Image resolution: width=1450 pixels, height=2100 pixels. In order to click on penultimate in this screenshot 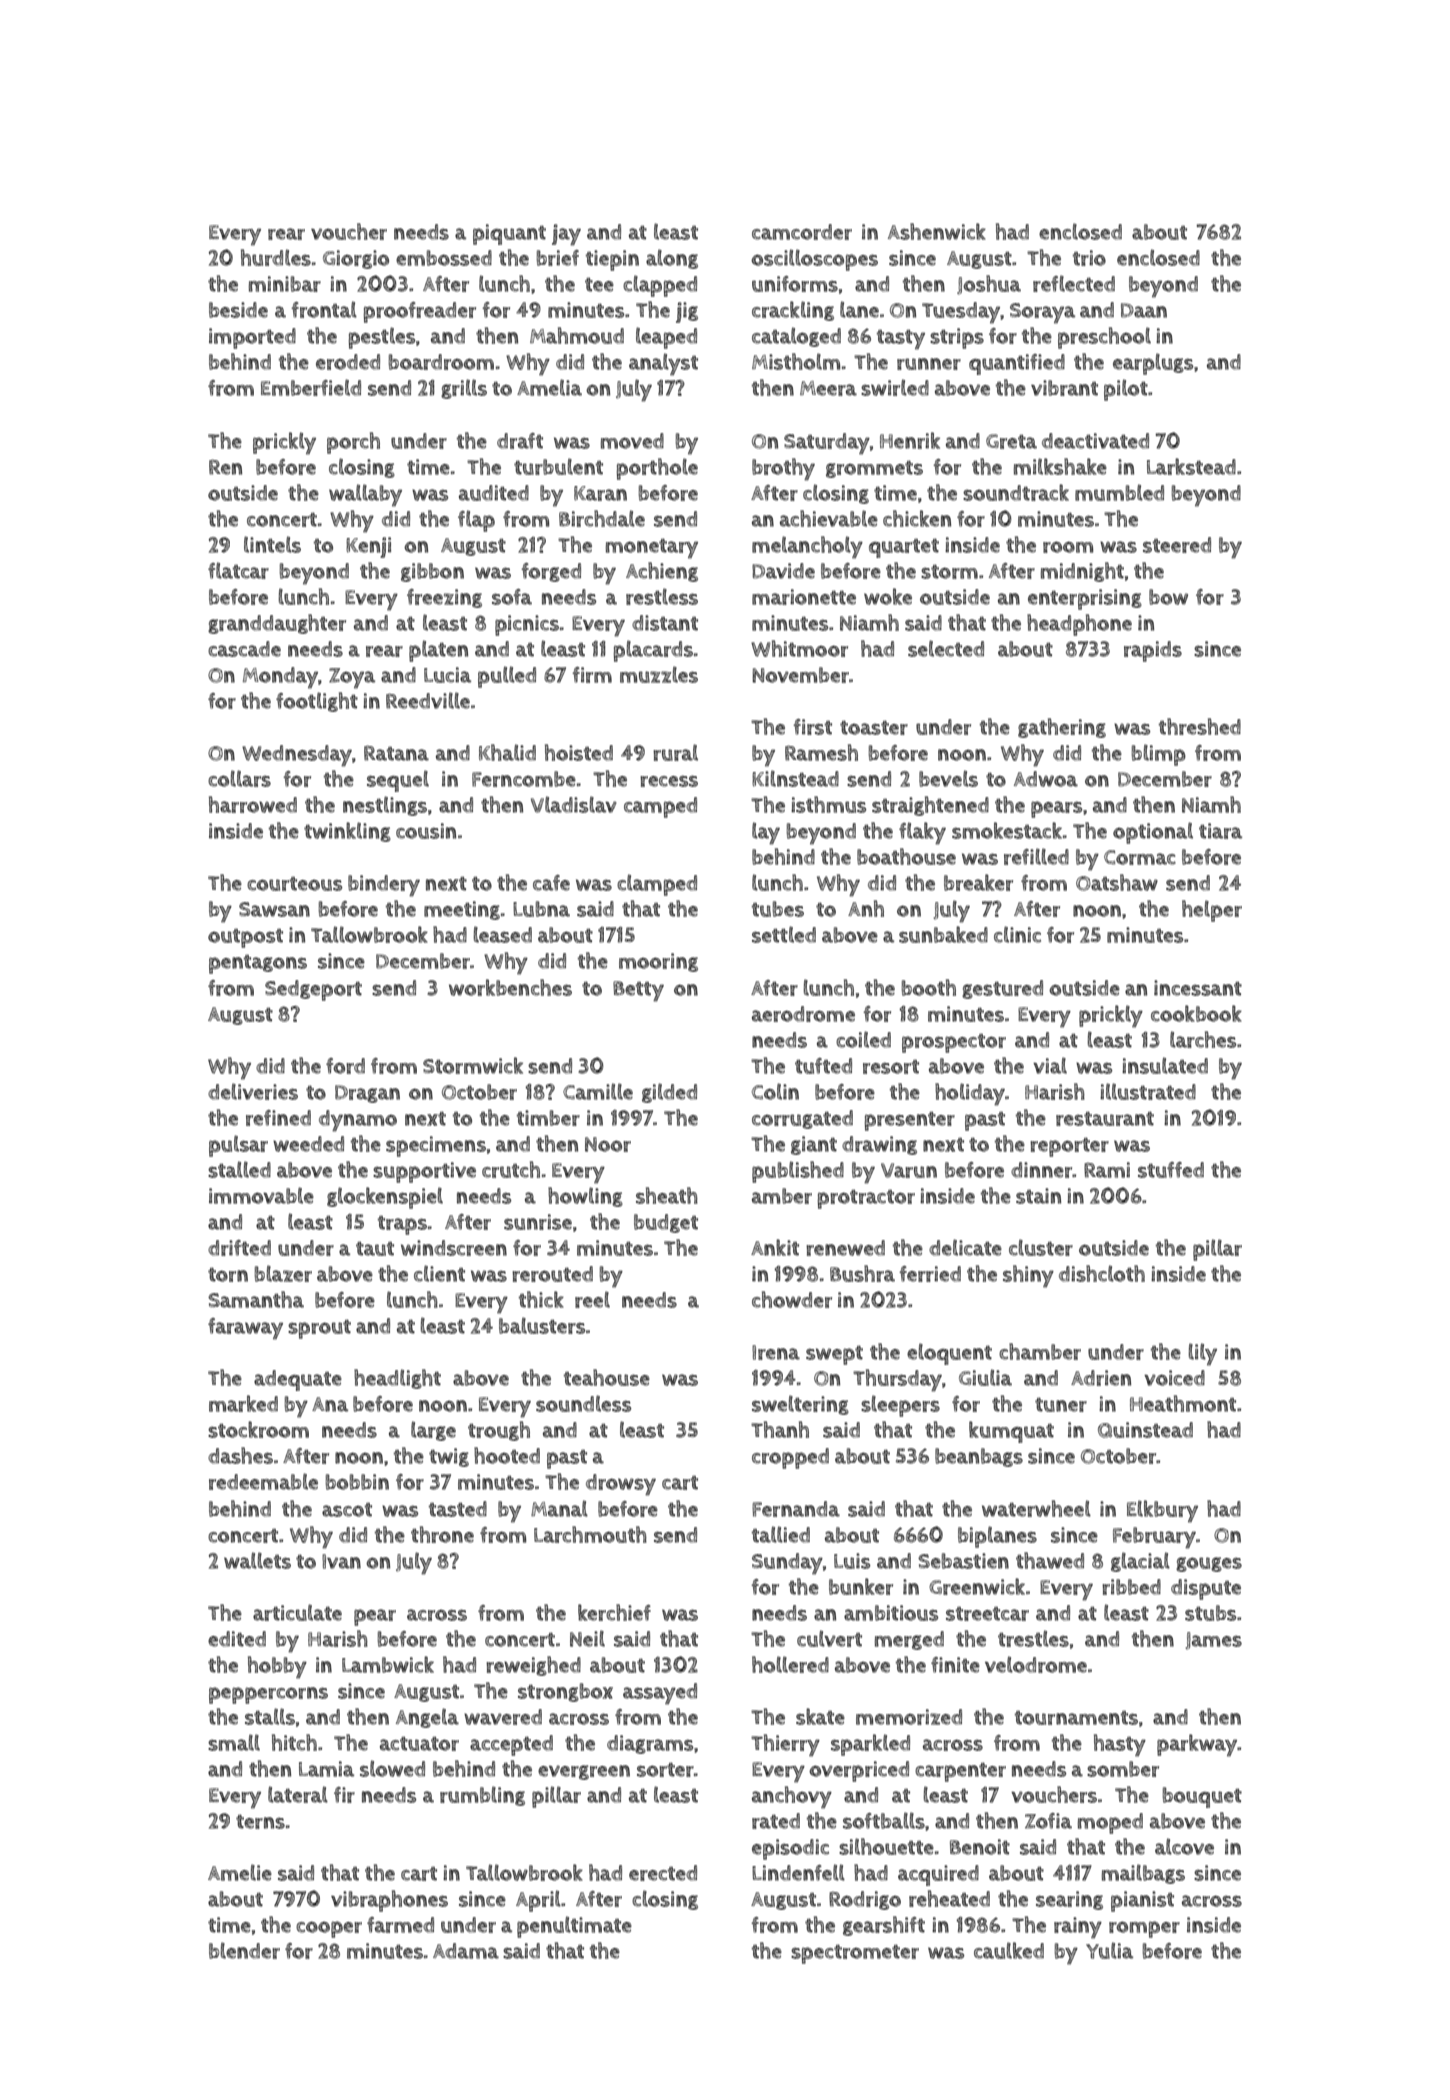, I will do `click(574, 1927)`.
